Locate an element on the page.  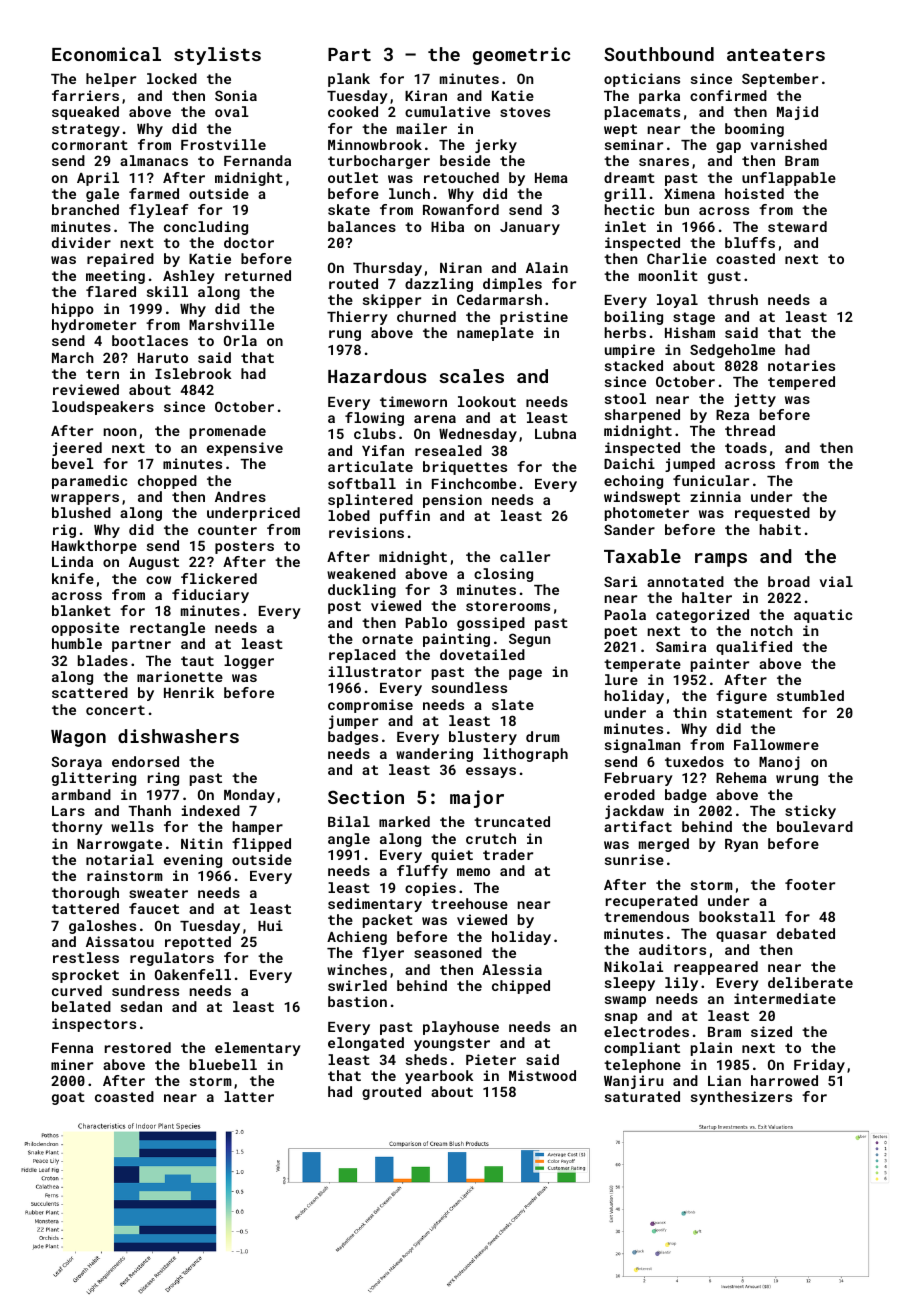
compromise is located at coordinates (370, 706).
